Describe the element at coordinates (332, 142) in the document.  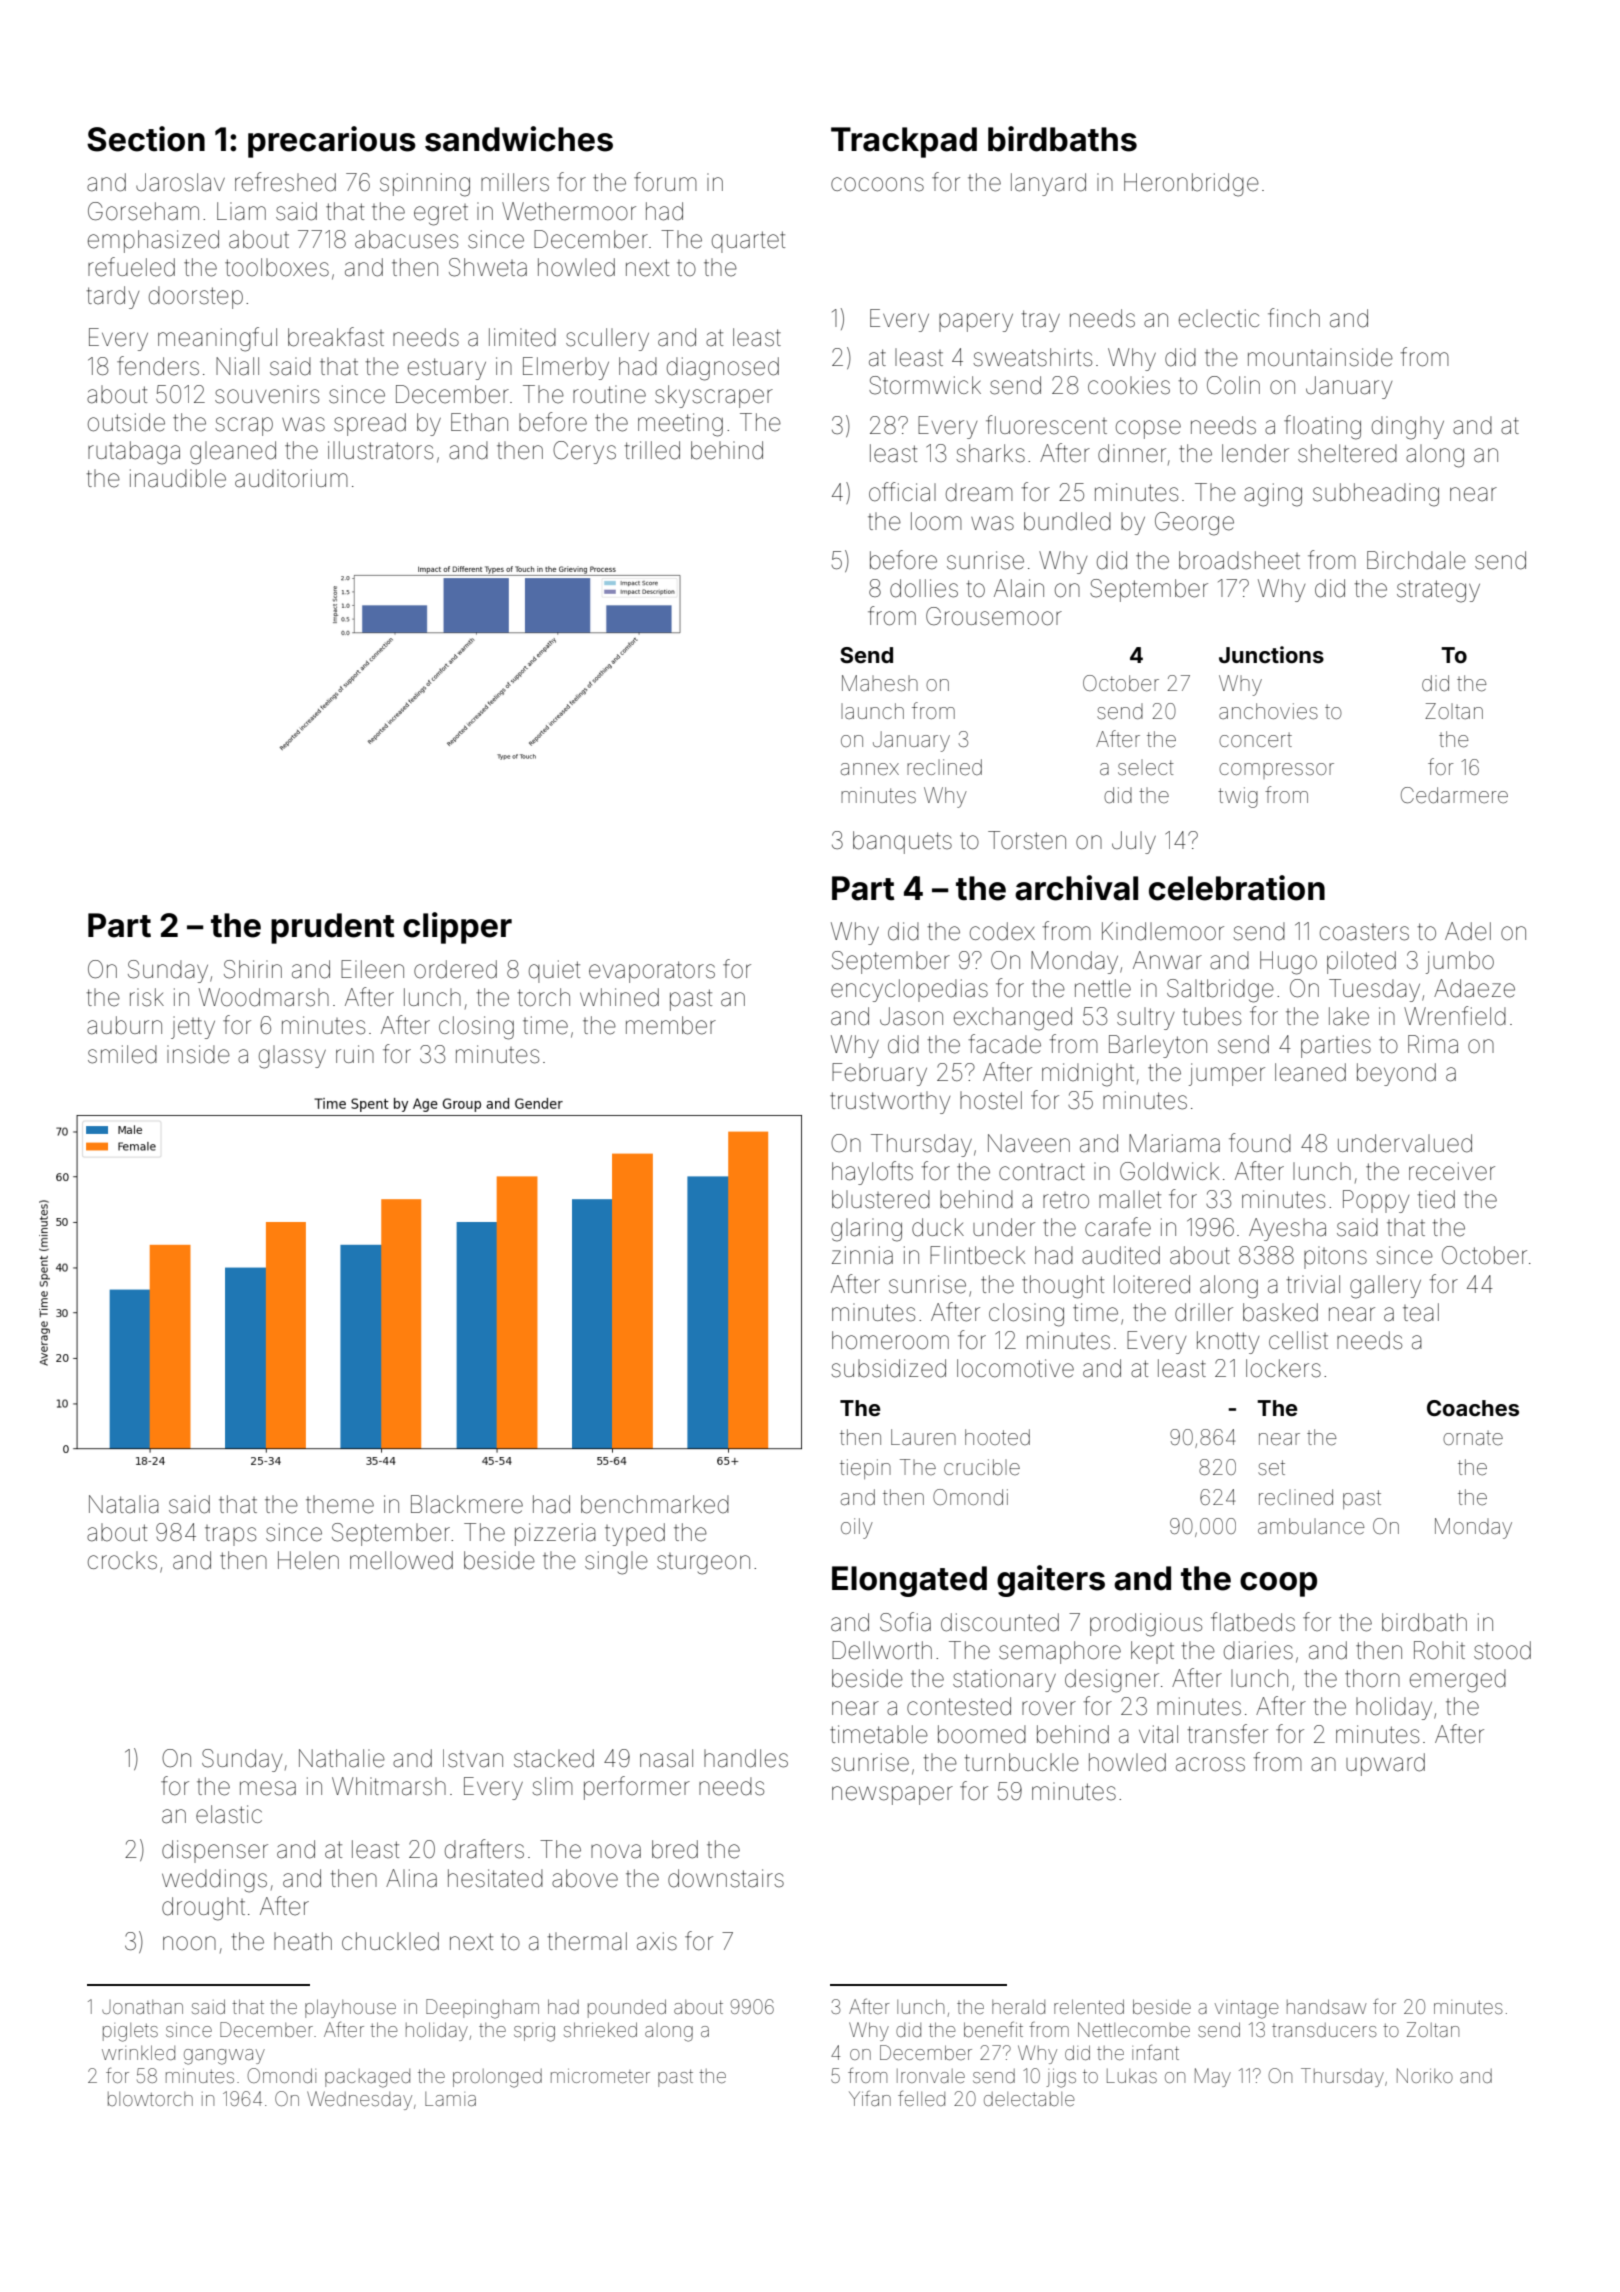
I see `precarious` at that location.
